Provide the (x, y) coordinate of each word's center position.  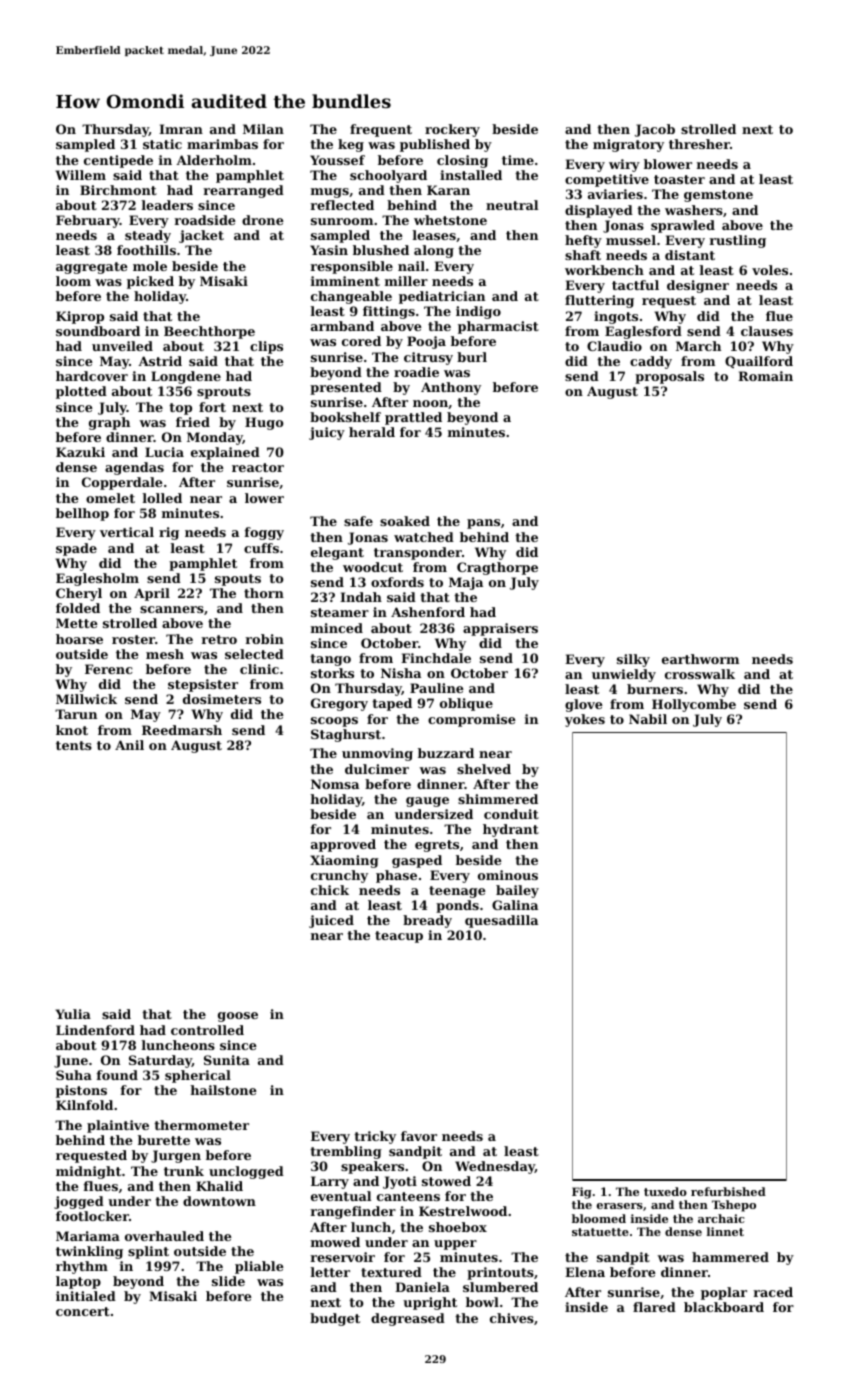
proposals (669, 377)
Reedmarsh (182, 730)
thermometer (201, 1125)
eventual (341, 1196)
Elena (585, 1272)
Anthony (451, 388)
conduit (511, 814)
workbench (604, 270)
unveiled (122, 346)
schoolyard (388, 176)
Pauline (437, 688)
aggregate (92, 268)
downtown (219, 1201)
